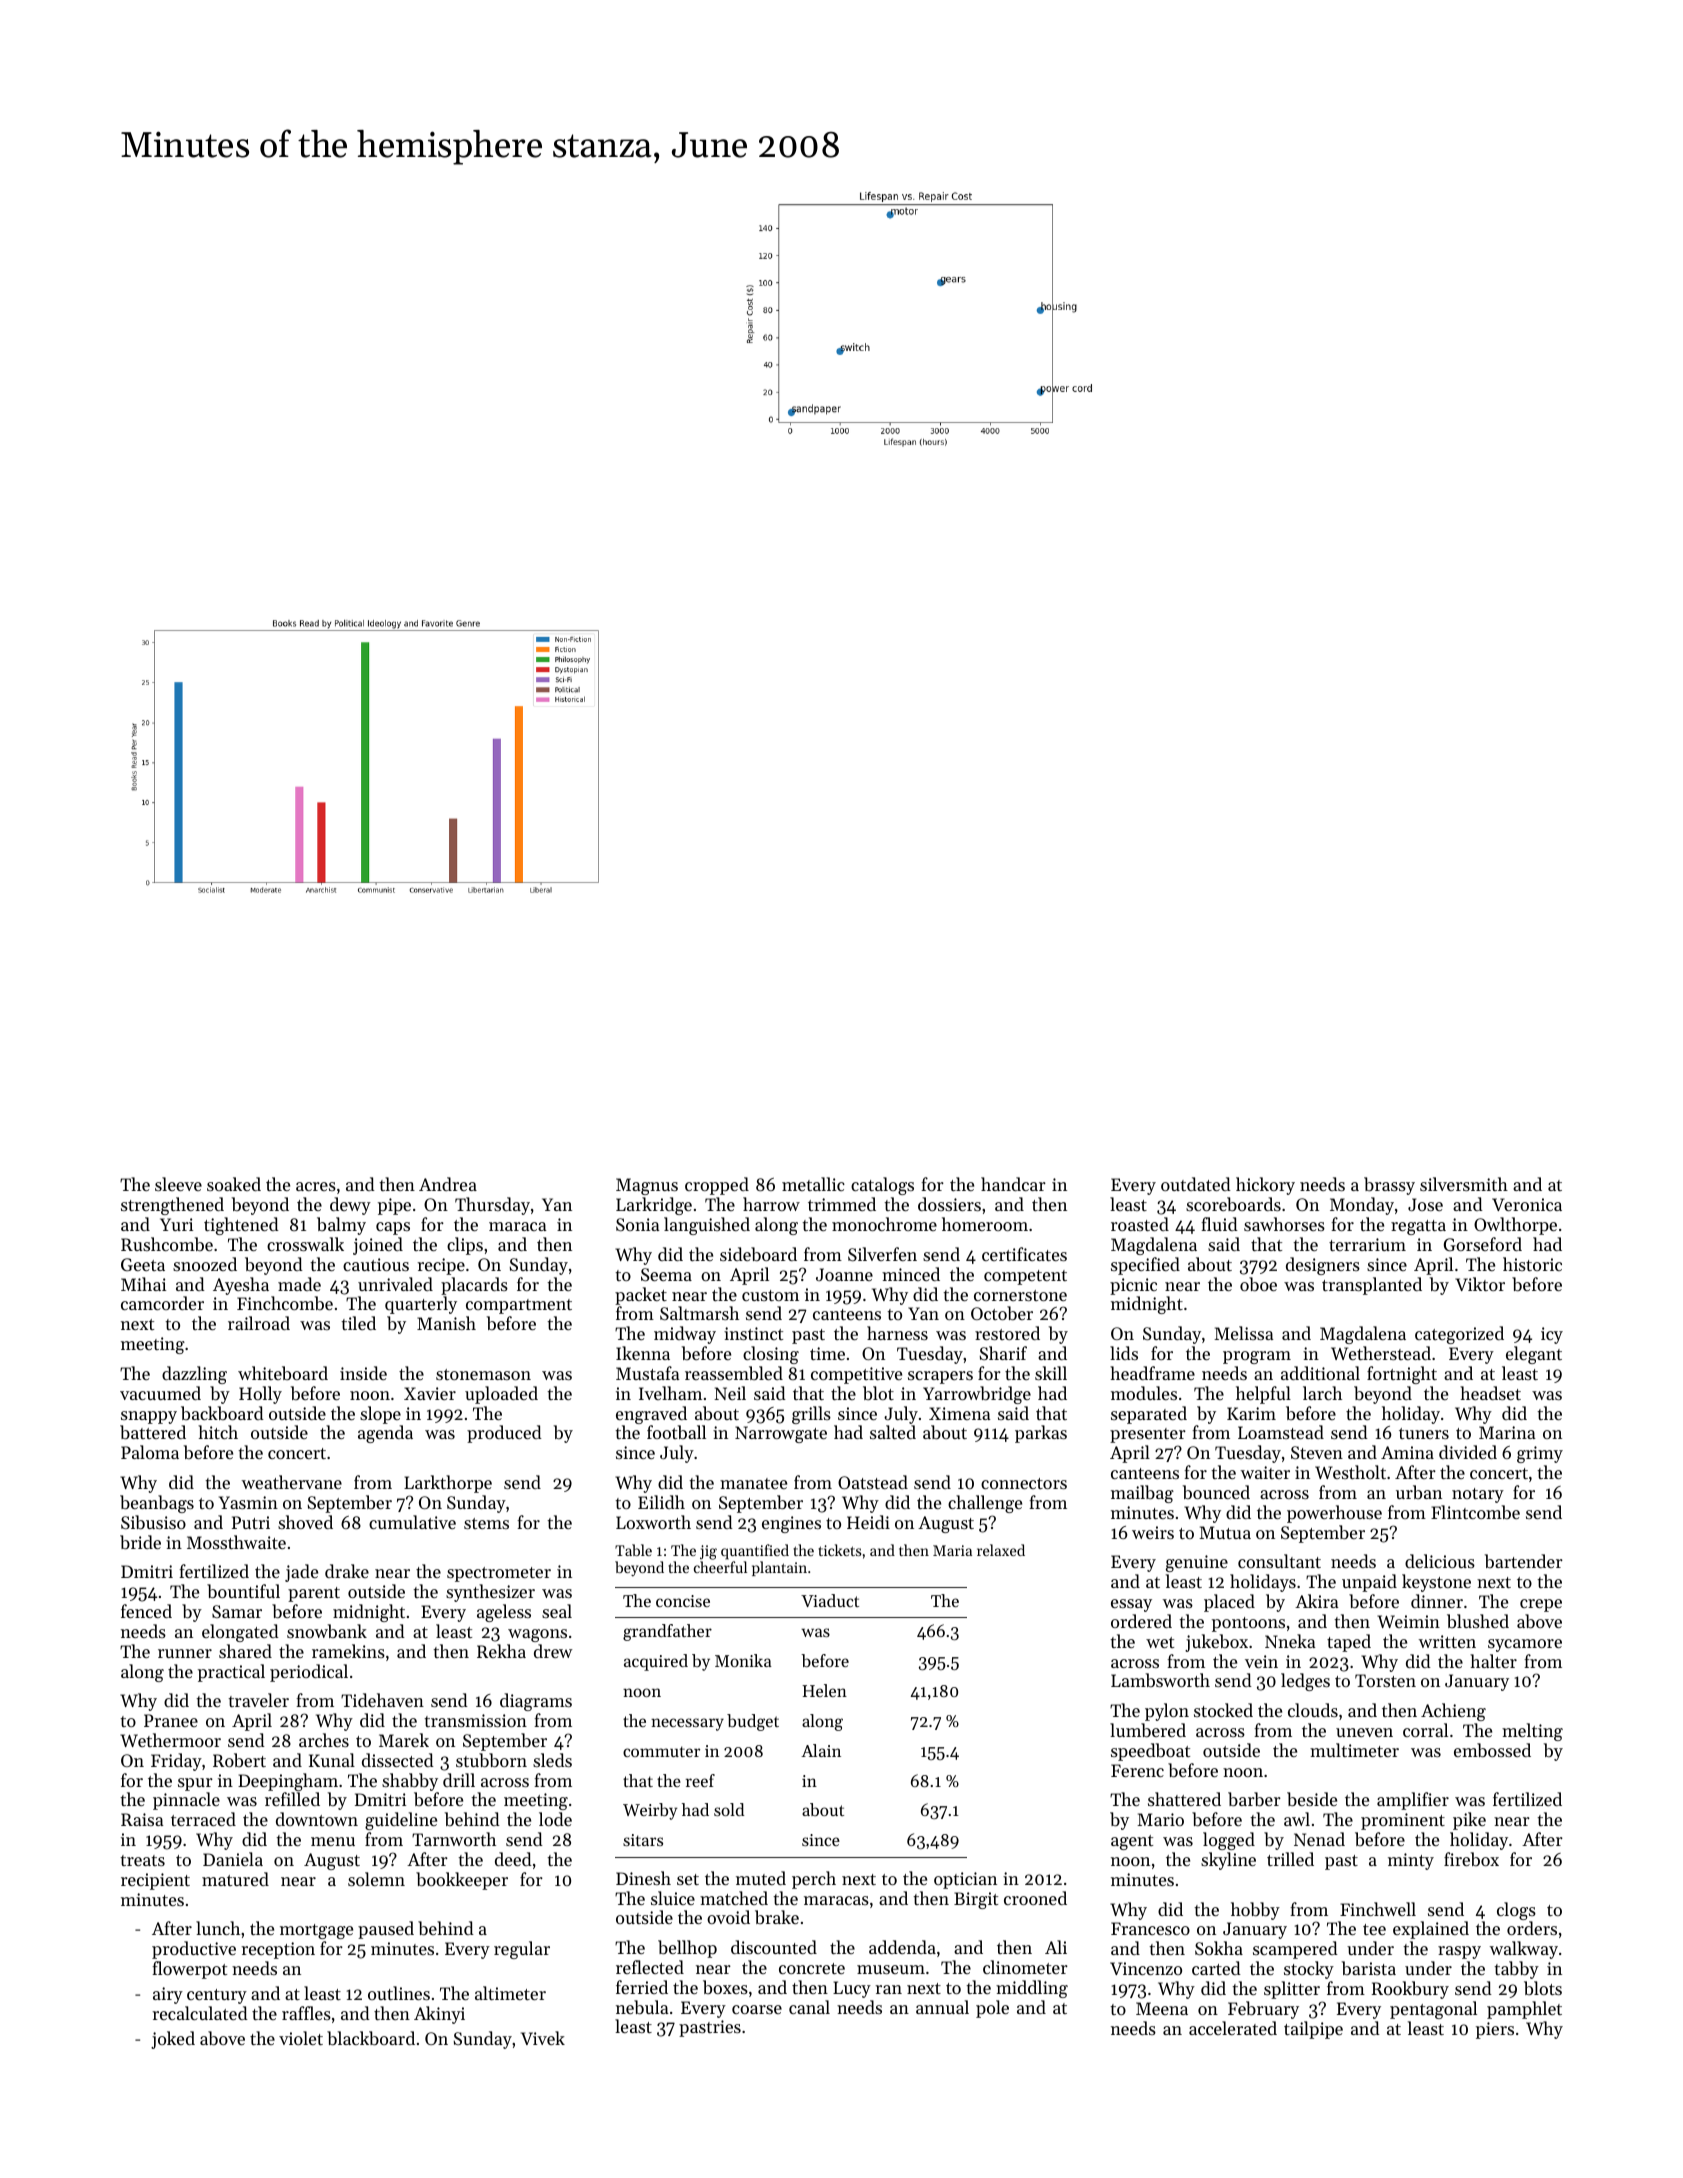  I want to click on optician, so click(965, 1880).
